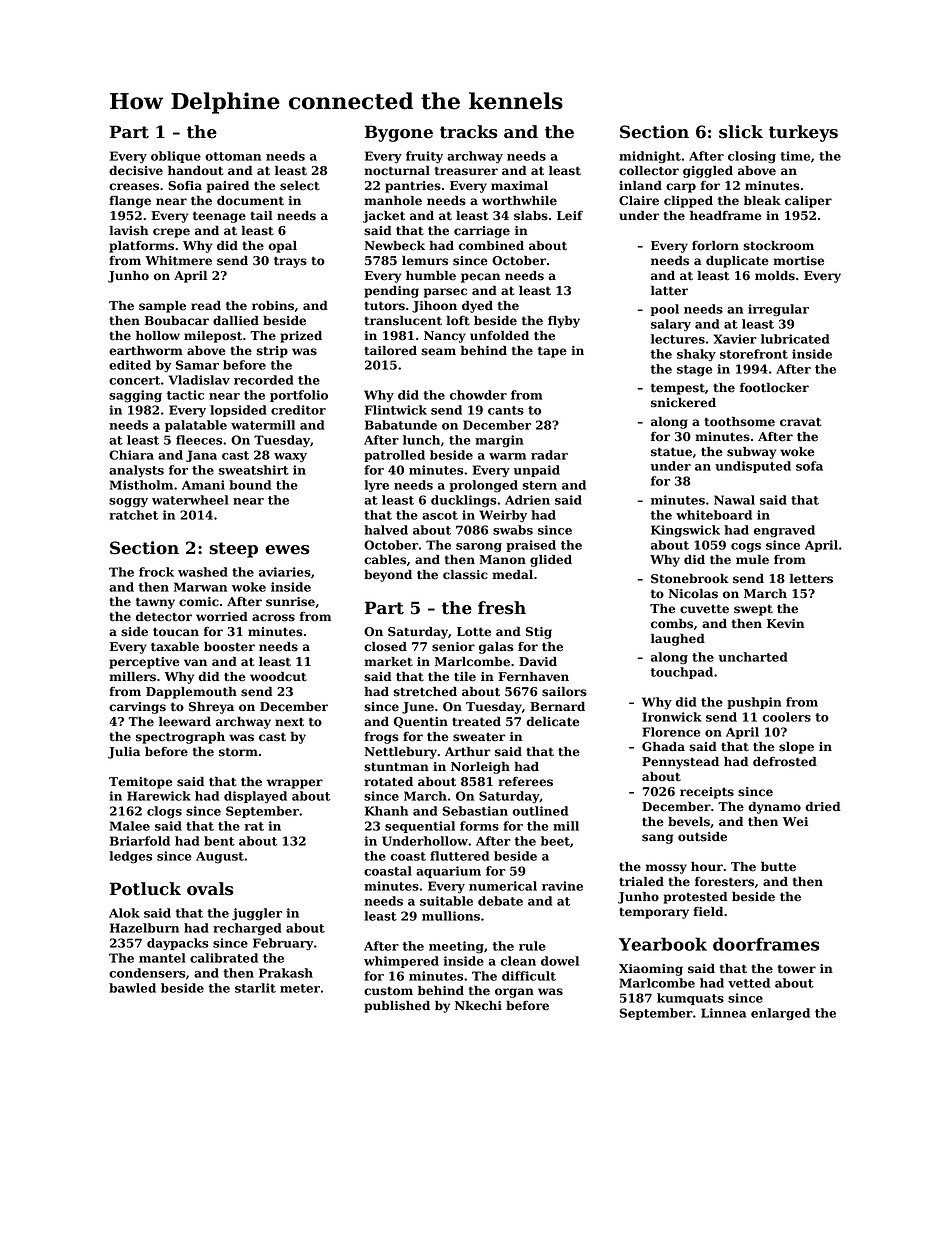 This document has width=952, height=1233. Describe the element at coordinates (514, 993) in the document. I see `organ` at that location.
